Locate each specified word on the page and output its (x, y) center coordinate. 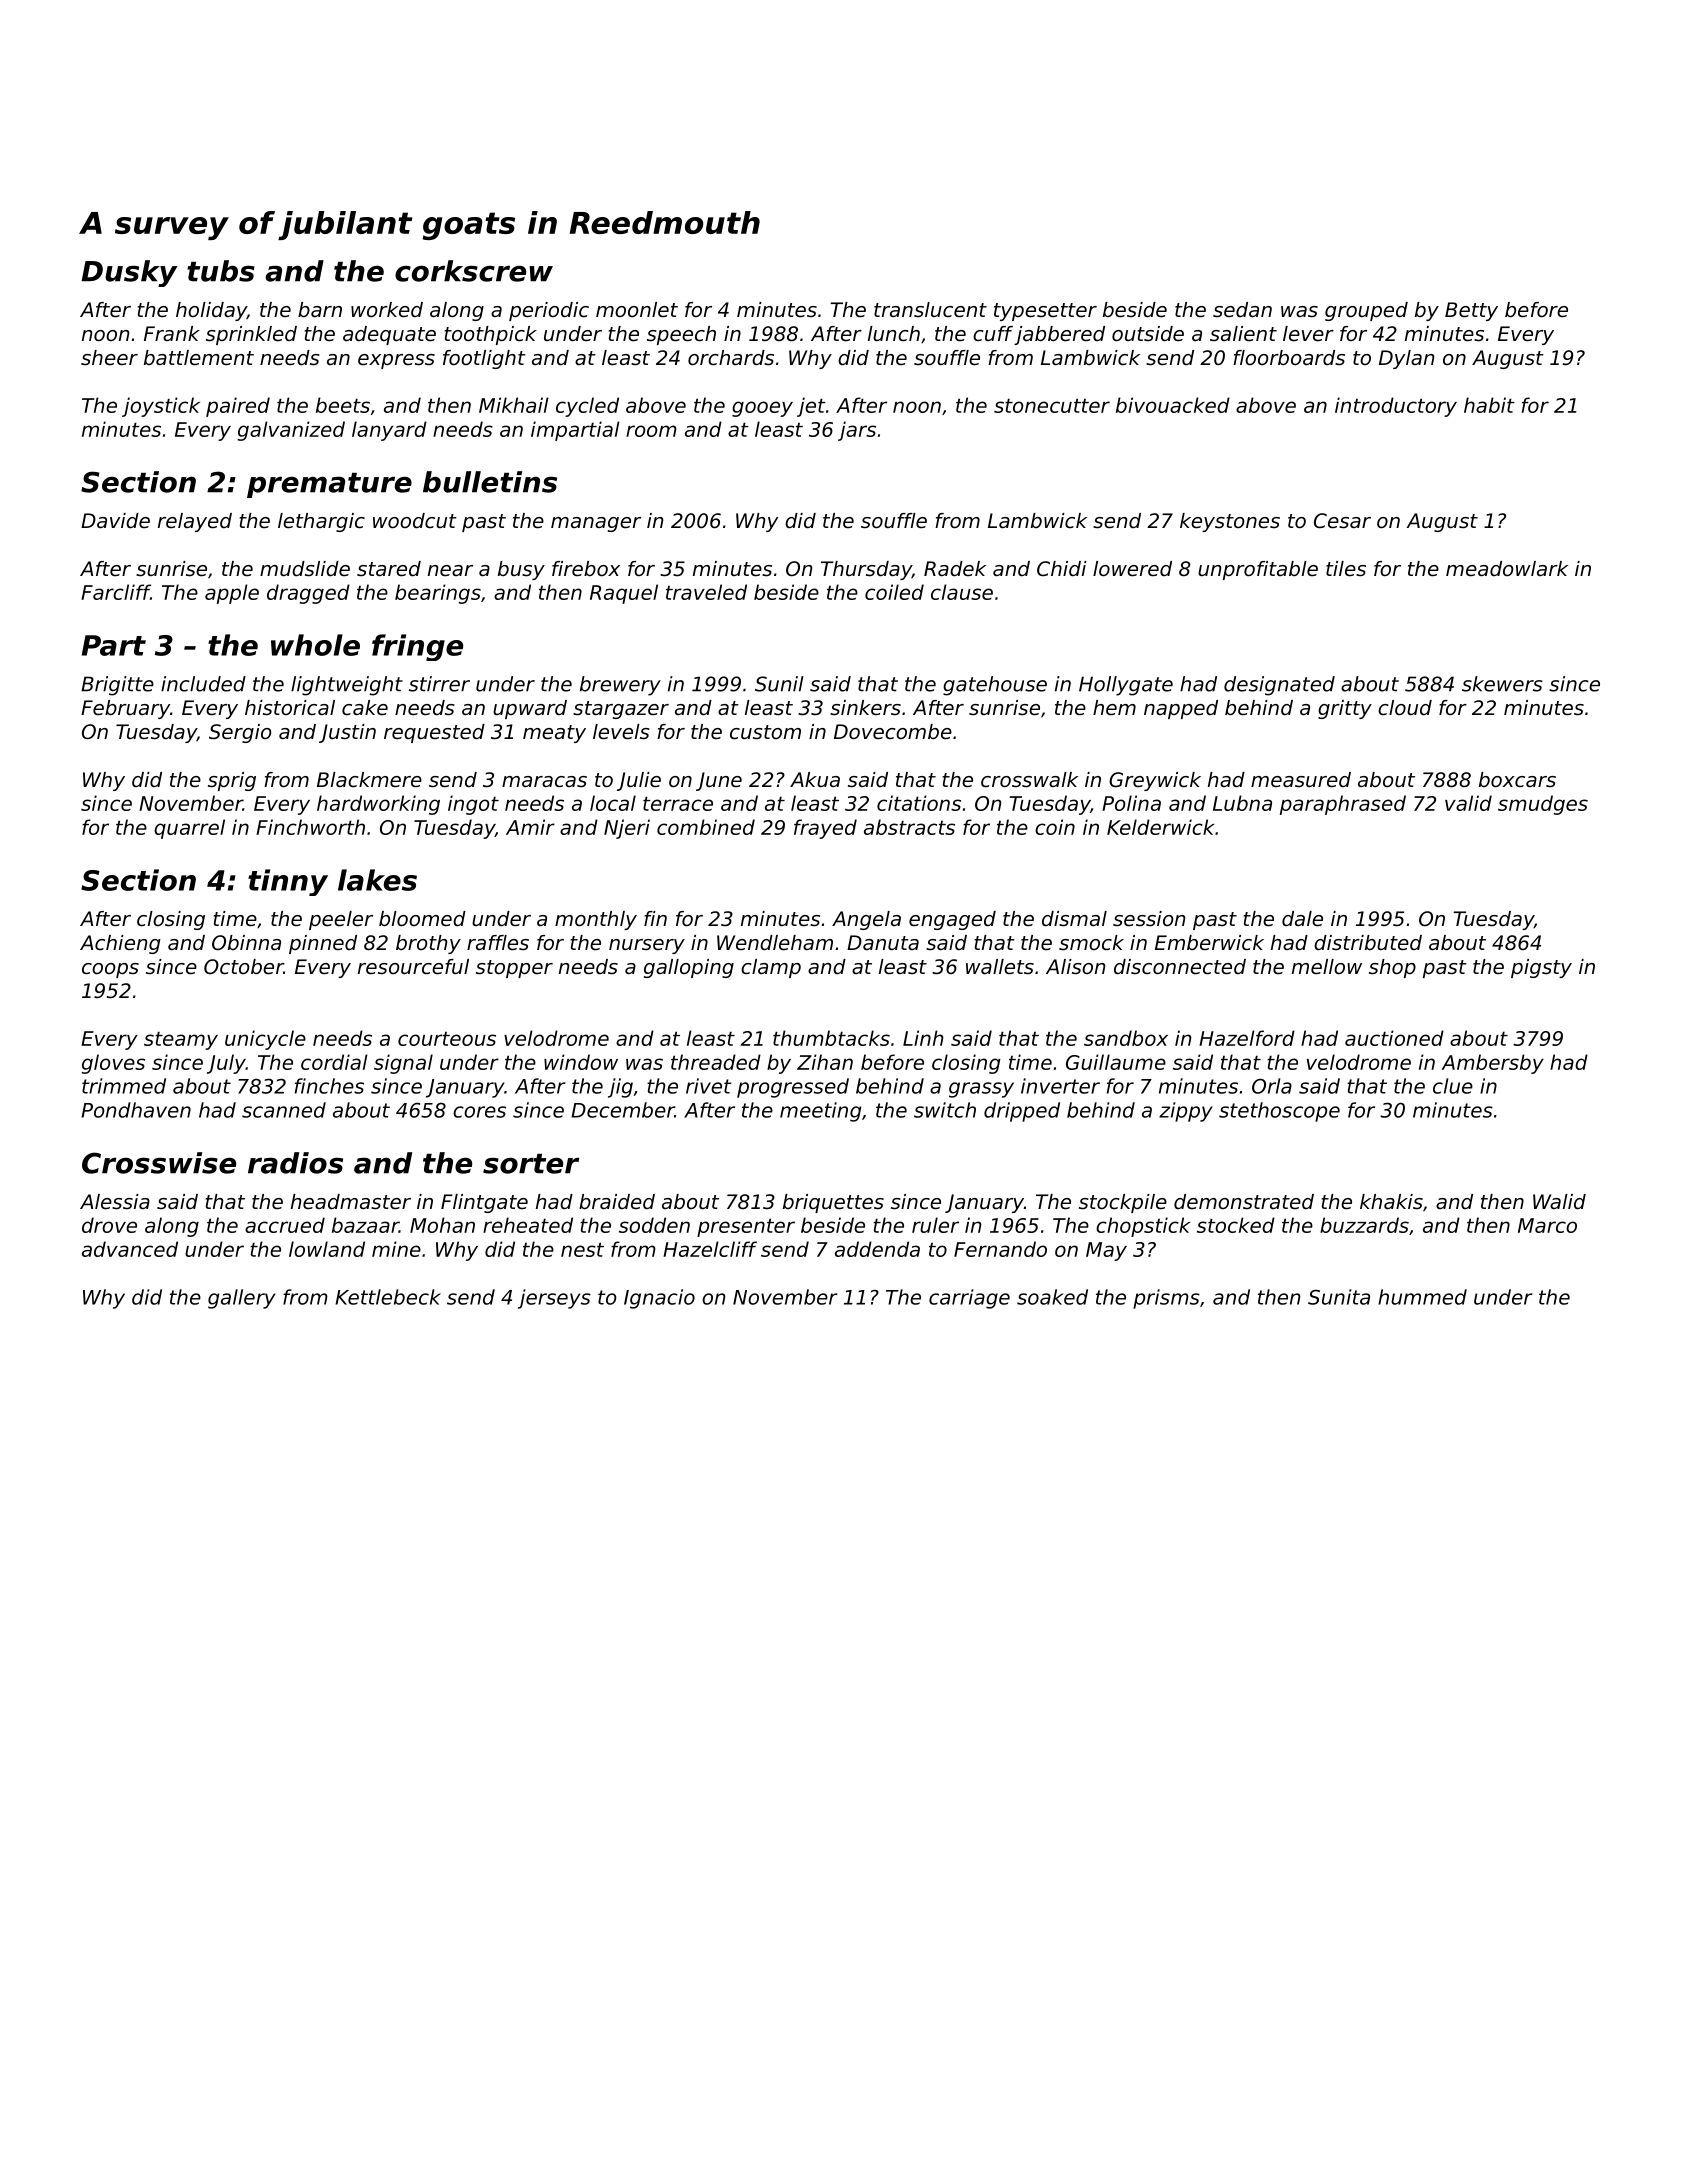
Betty (1471, 311)
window (581, 1062)
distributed (1368, 943)
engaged (952, 920)
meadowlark (1507, 569)
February (125, 709)
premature (329, 485)
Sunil (779, 684)
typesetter (1045, 312)
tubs (221, 271)
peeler (341, 920)
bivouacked (1173, 405)
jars (857, 431)
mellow (1327, 967)
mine (396, 1249)
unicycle (265, 1040)
